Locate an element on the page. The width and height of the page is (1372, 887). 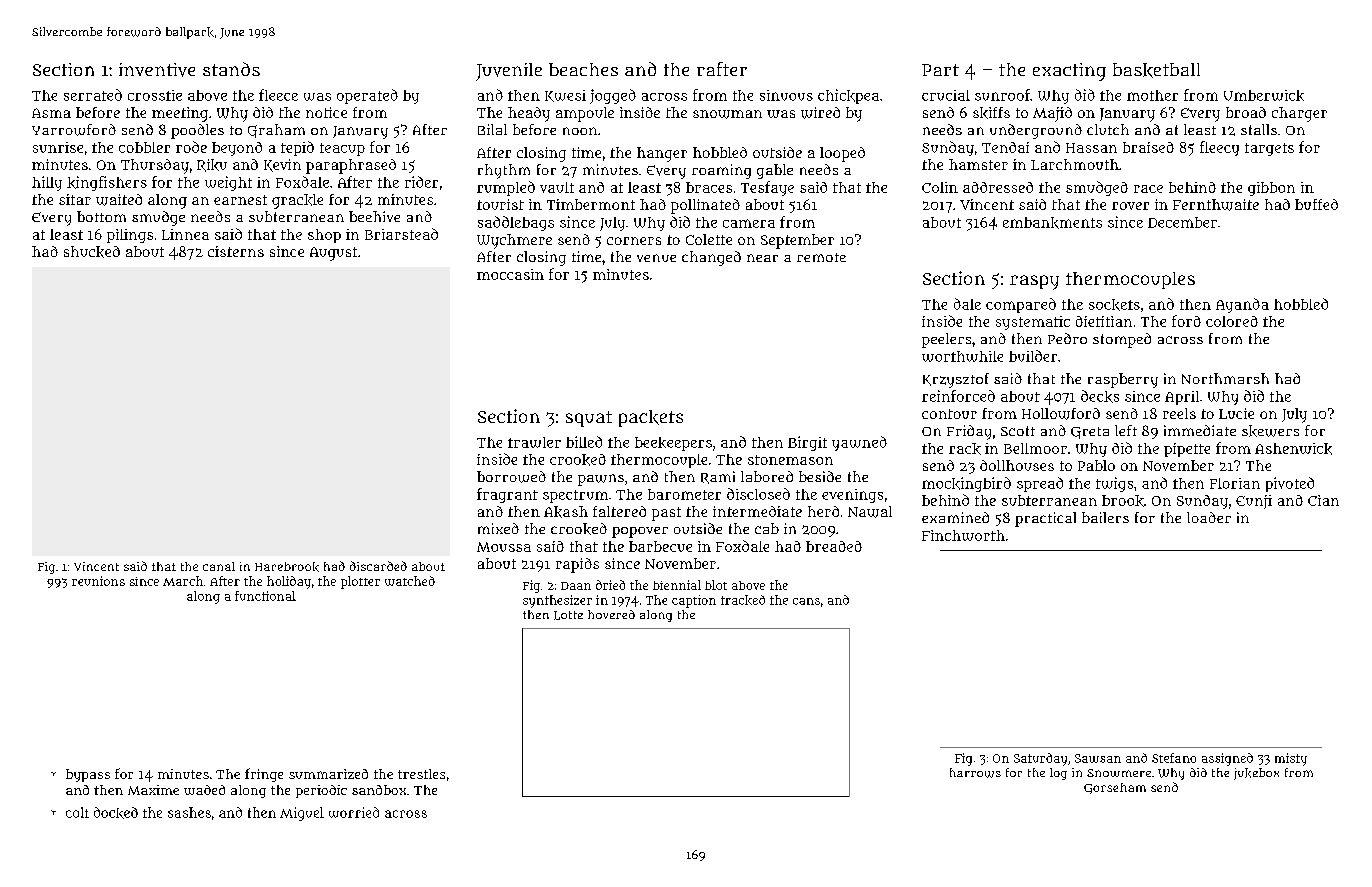
remote is located at coordinates (821, 257).
